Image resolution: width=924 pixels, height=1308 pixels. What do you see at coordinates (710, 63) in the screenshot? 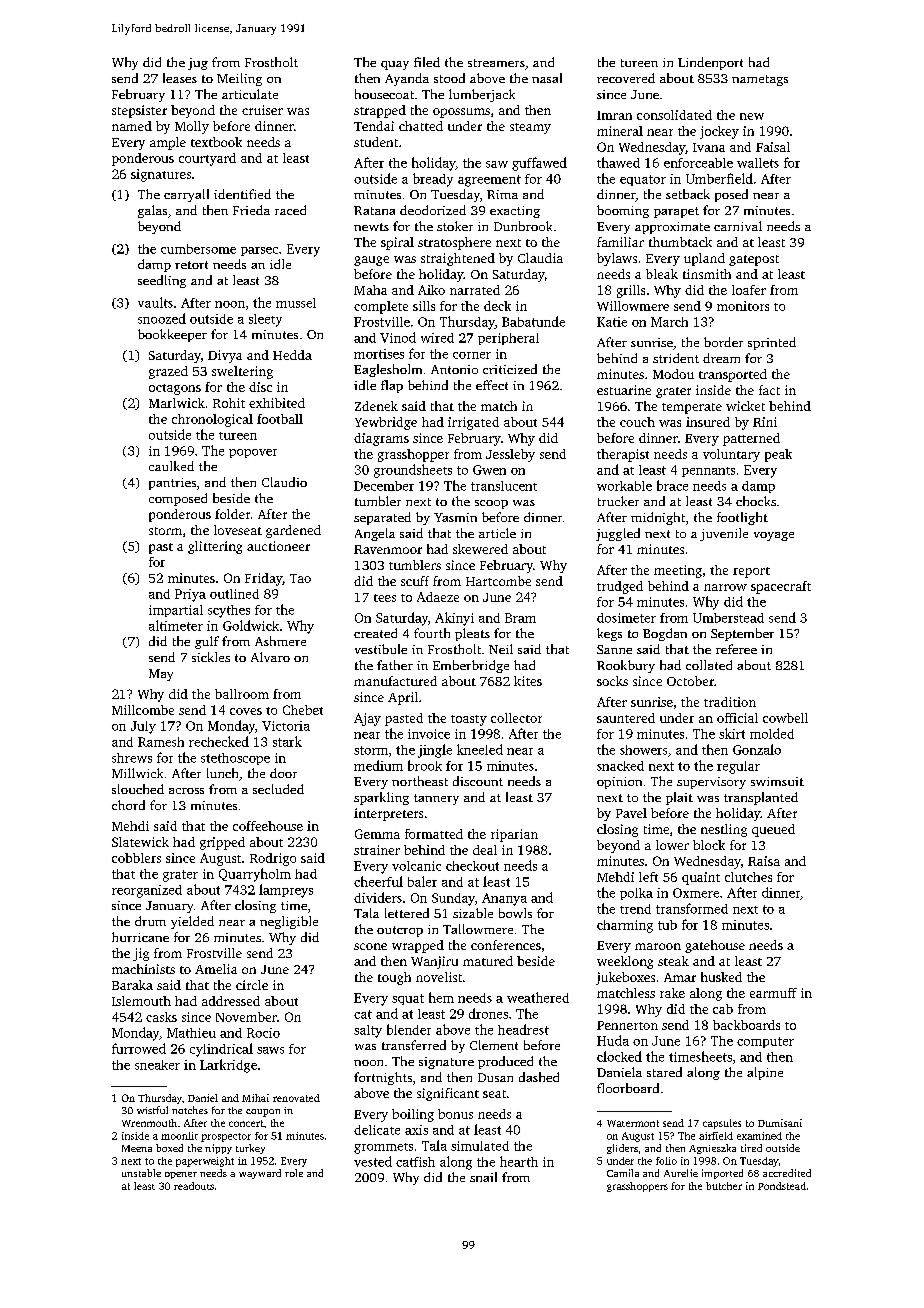
I see `Lindenport` at bounding box center [710, 63].
